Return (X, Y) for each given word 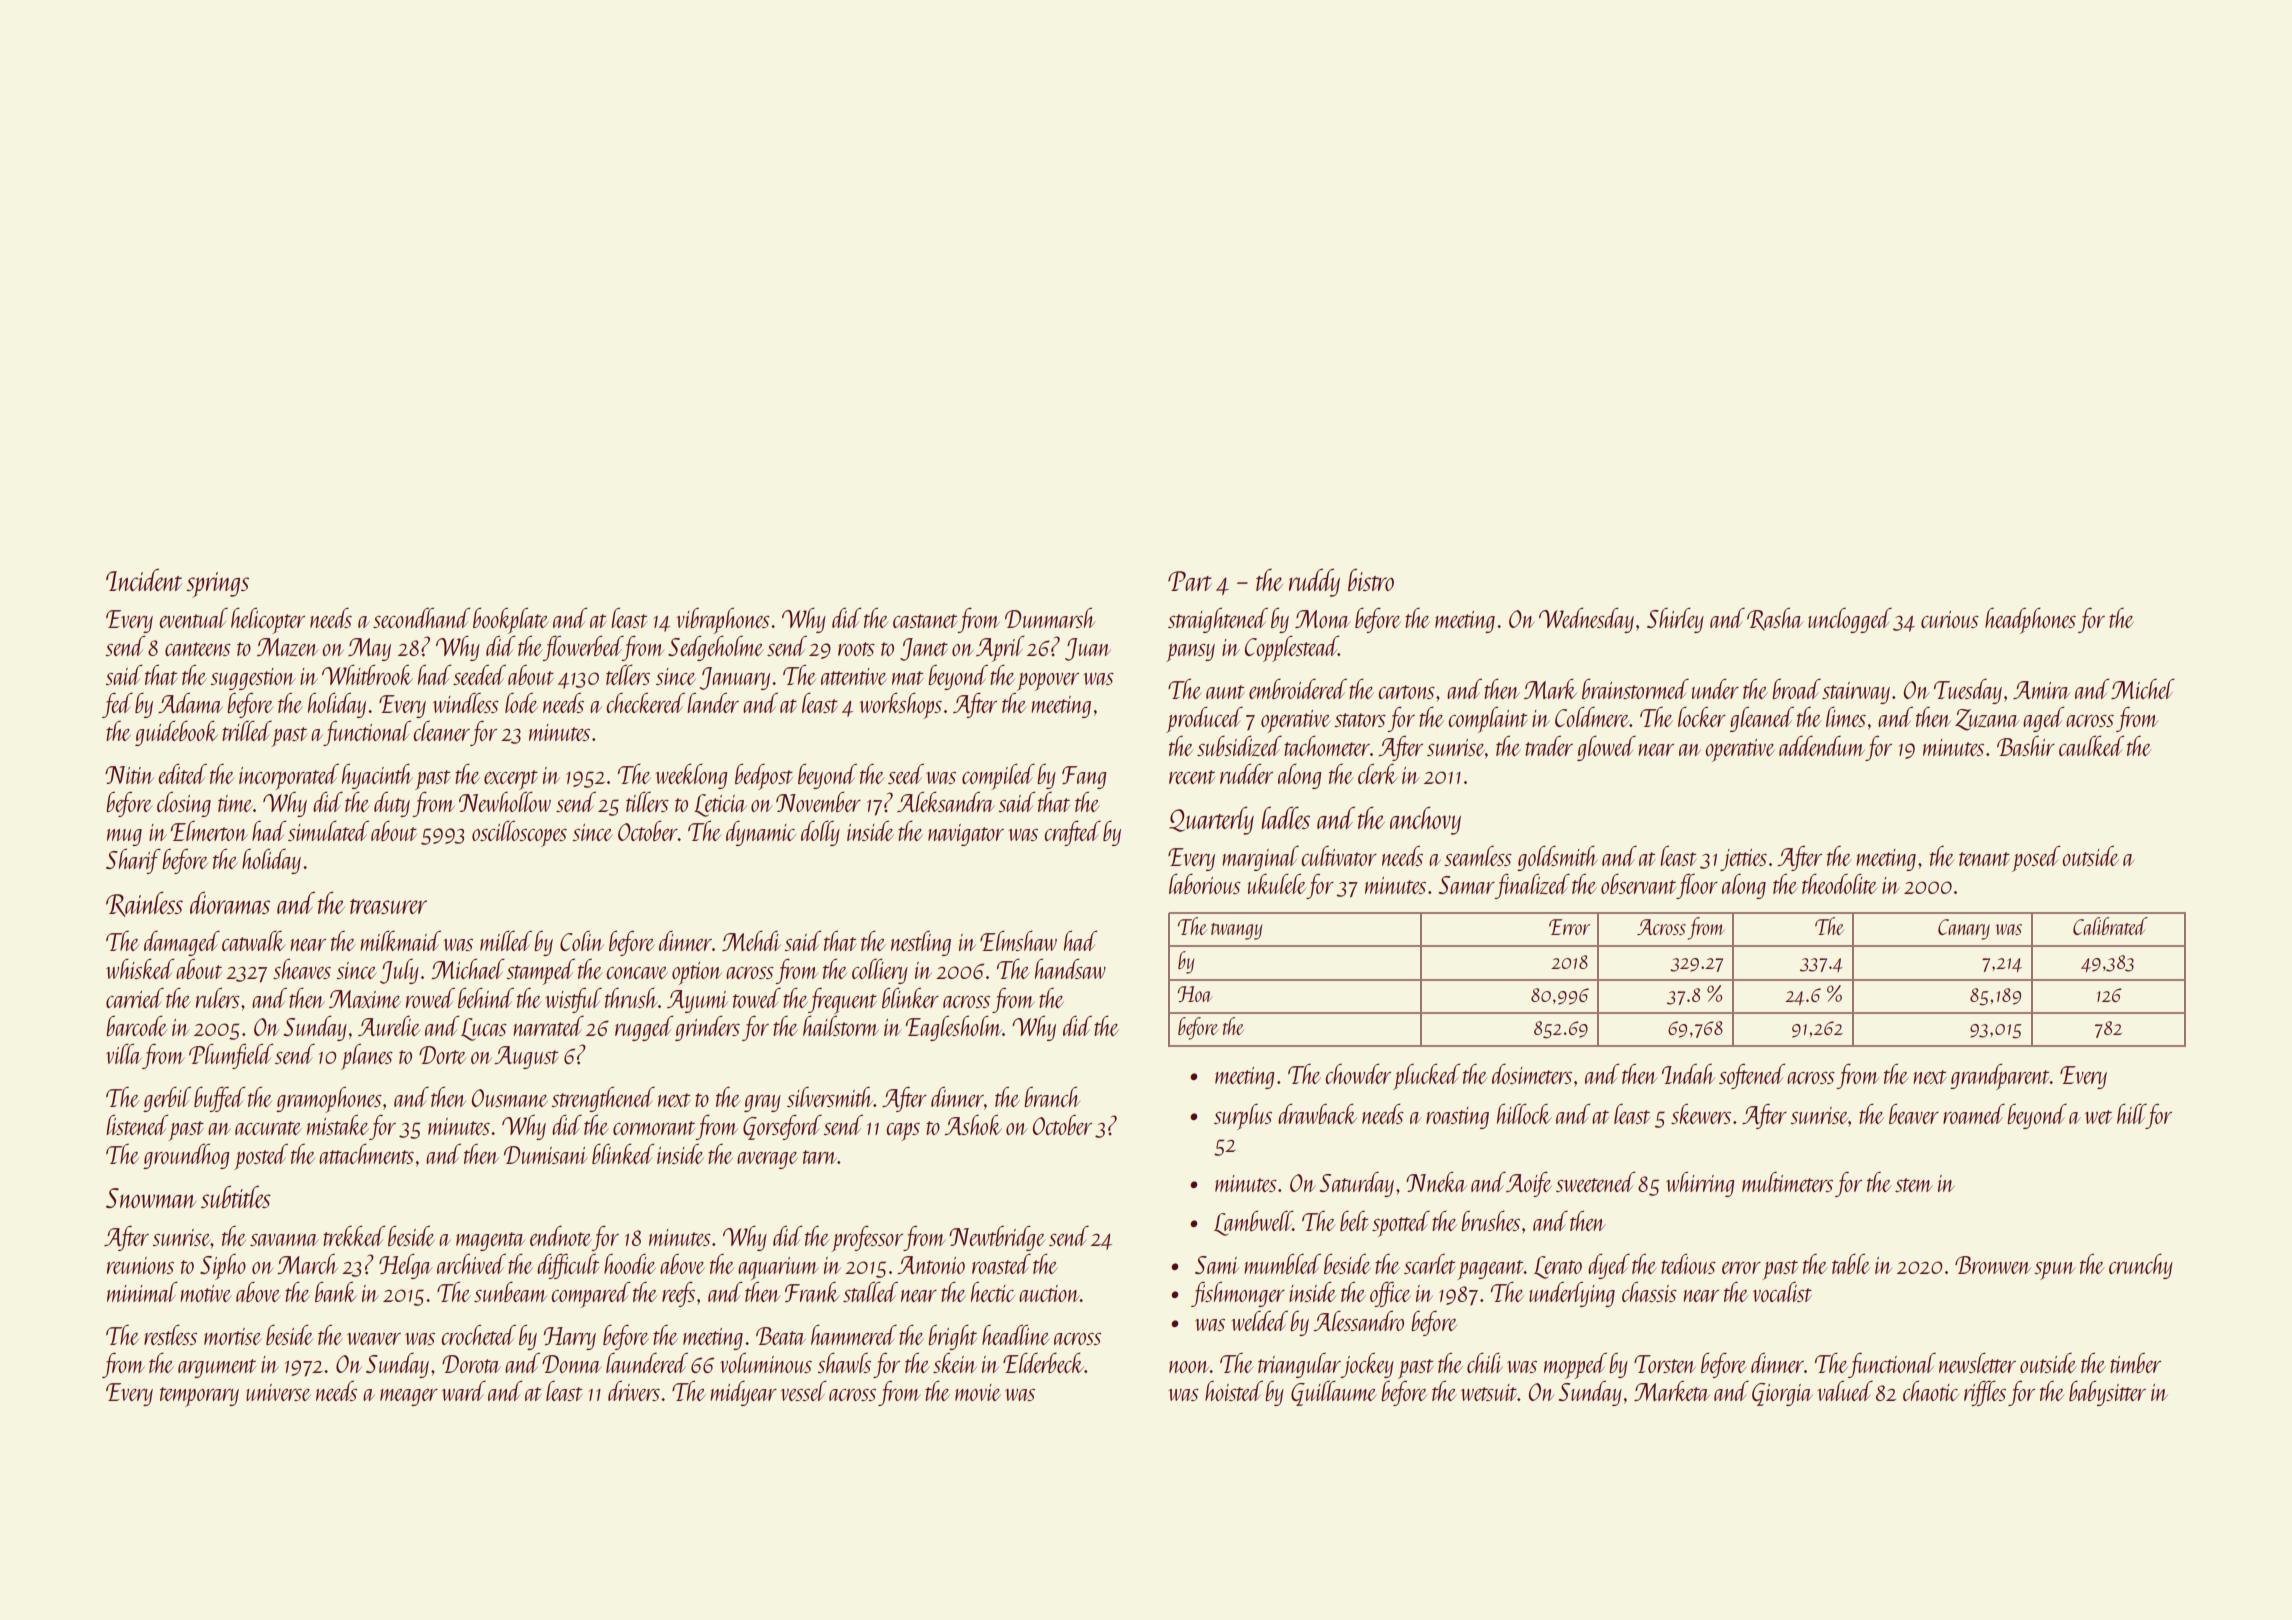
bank (336, 1291)
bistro (1371, 579)
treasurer (388, 906)
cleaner (441, 731)
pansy (1190, 653)
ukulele (1277, 883)
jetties (1743, 860)
